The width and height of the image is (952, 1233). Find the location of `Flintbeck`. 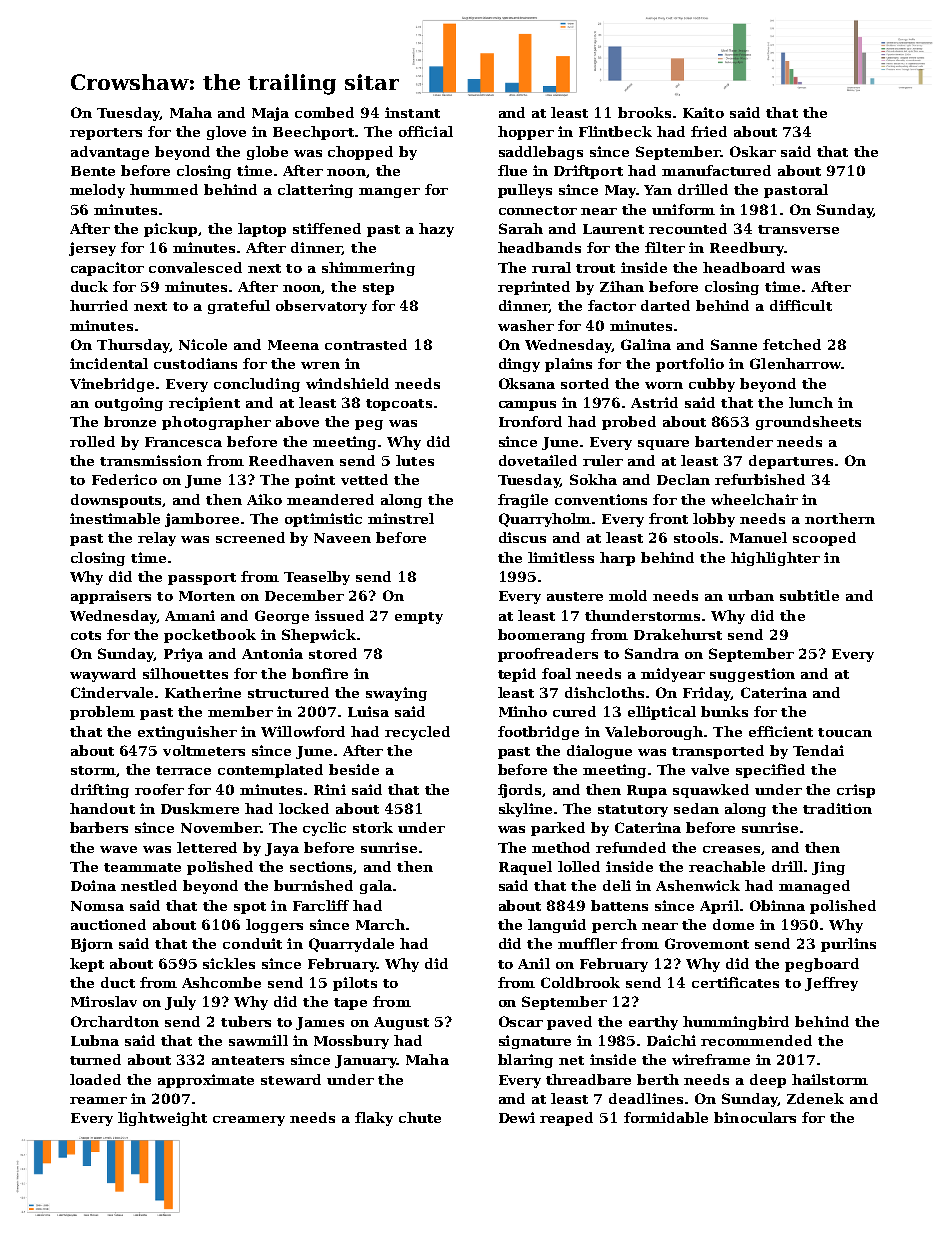

Flintbeck is located at coordinates (615, 131).
